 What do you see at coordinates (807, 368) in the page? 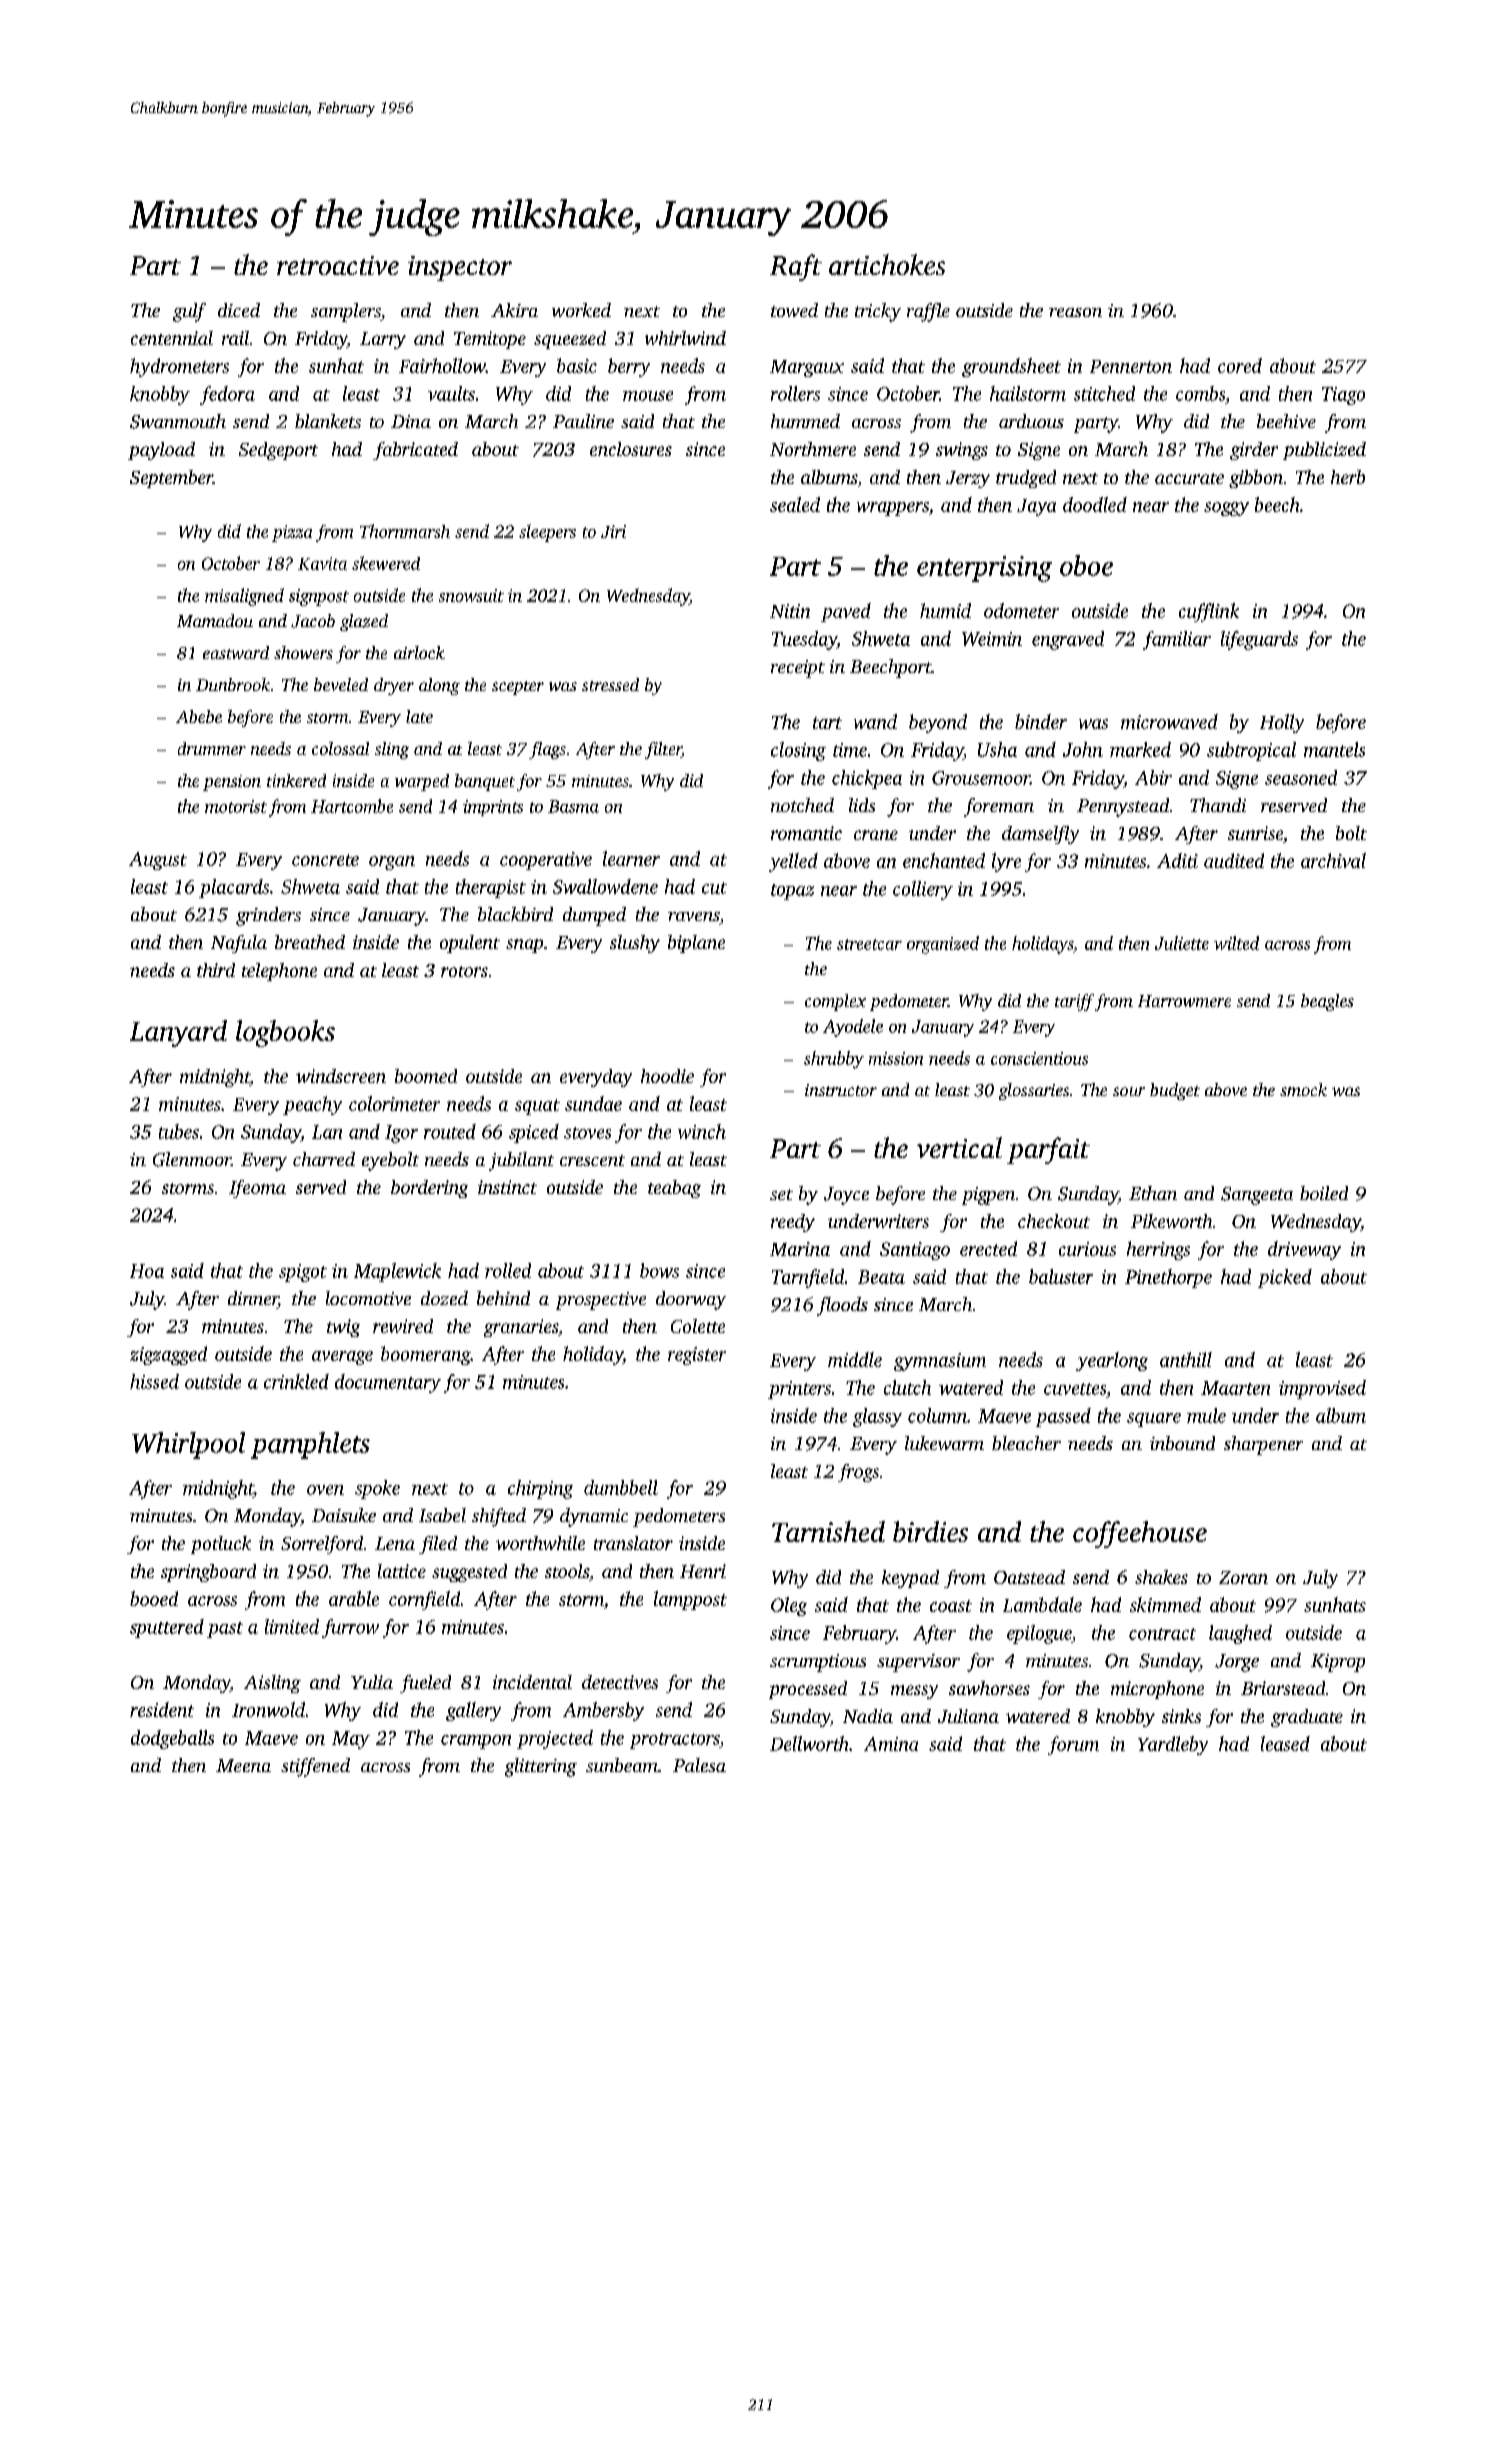
I see `Margaux` at bounding box center [807, 368].
